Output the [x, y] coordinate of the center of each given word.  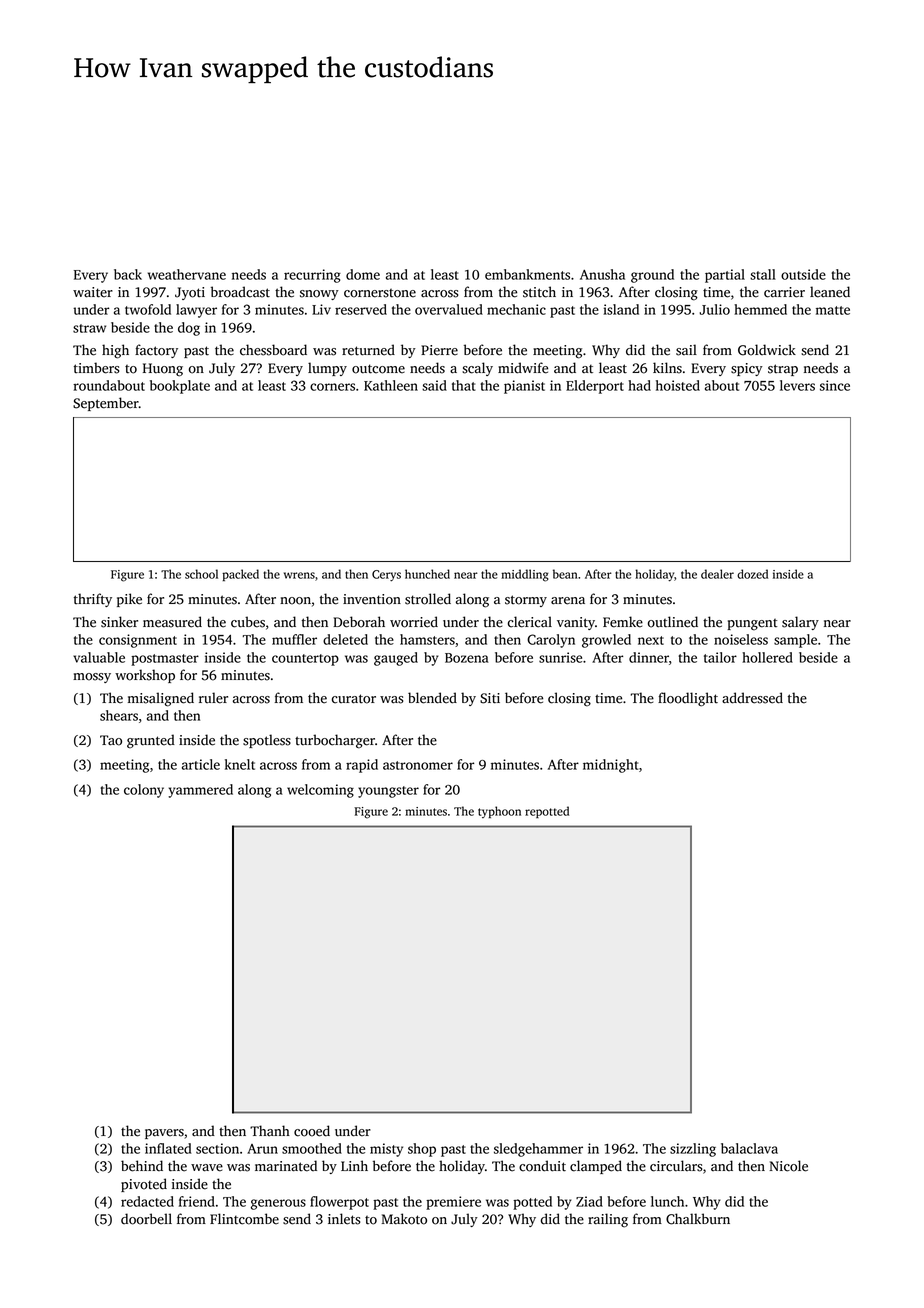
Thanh [270, 1131]
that [464, 385]
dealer [717, 574]
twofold [148, 309]
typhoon [499, 812]
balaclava [749, 1148]
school [201, 574]
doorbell [146, 1219]
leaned [830, 292]
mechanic [516, 309]
